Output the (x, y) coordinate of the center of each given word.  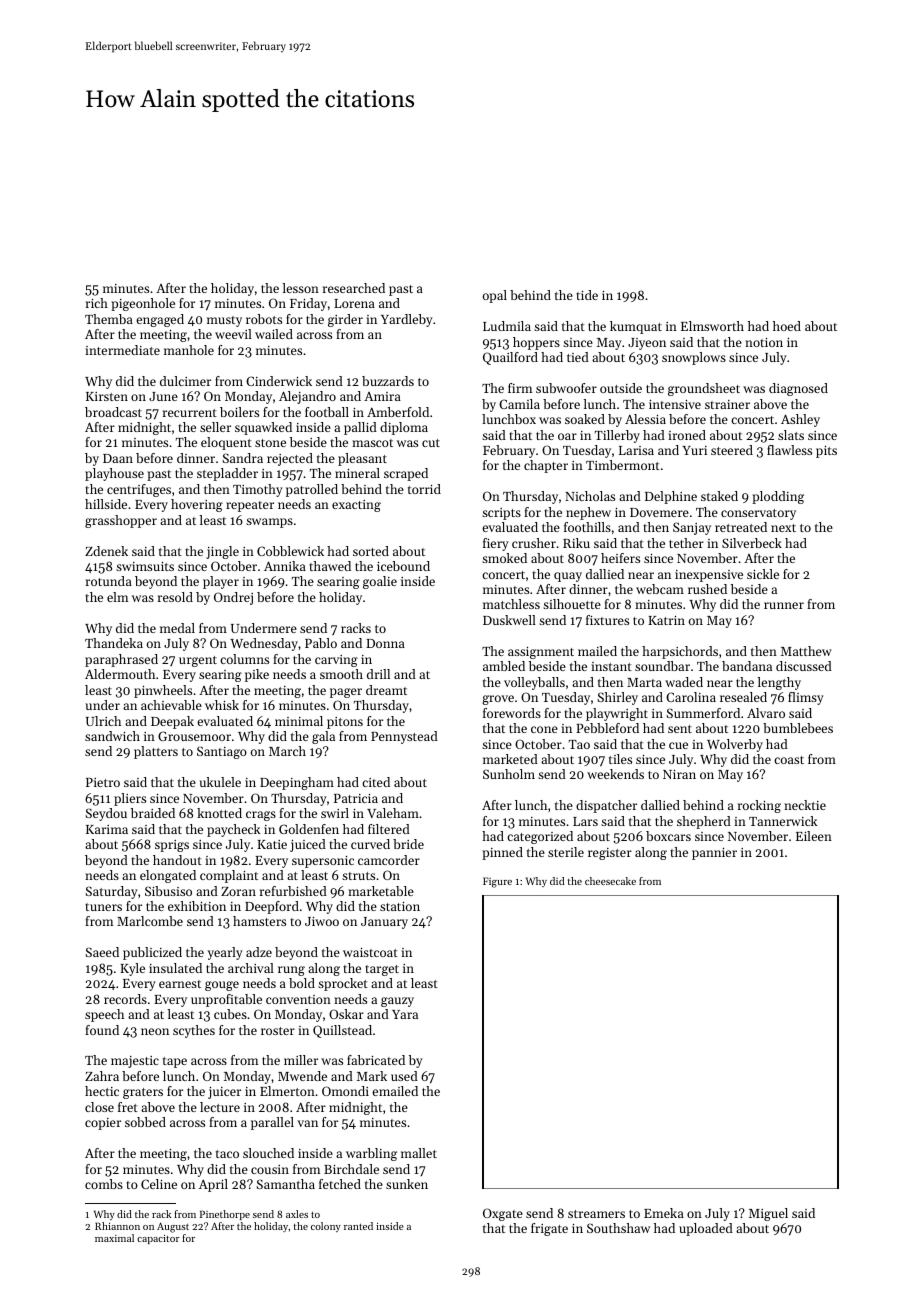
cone (544, 729)
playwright (617, 714)
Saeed (102, 952)
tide (587, 295)
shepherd (704, 822)
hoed (787, 326)
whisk (222, 705)
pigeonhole (143, 304)
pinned (502, 853)
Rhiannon (117, 1226)
